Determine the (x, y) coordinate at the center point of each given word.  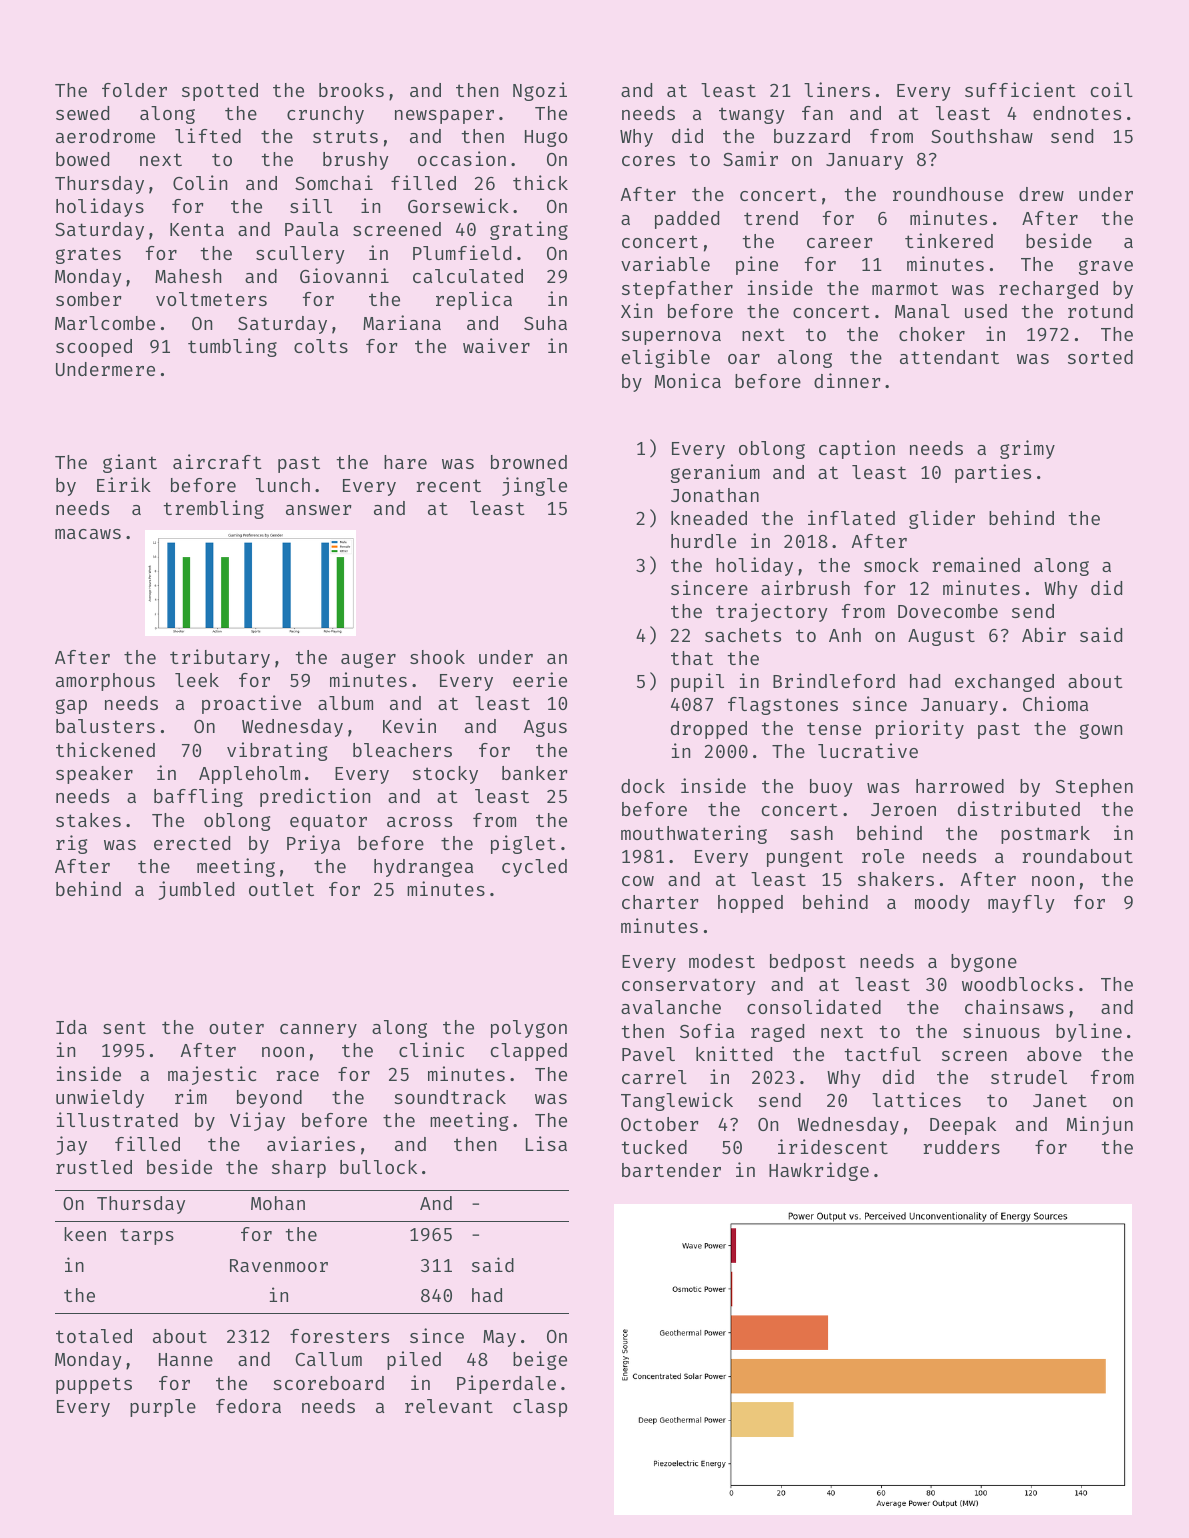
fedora (248, 1406)
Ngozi (540, 91)
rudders (961, 1147)
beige (540, 1360)
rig (71, 844)
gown (1101, 731)
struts (345, 136)
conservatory (689, 986)
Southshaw (982, 136)
